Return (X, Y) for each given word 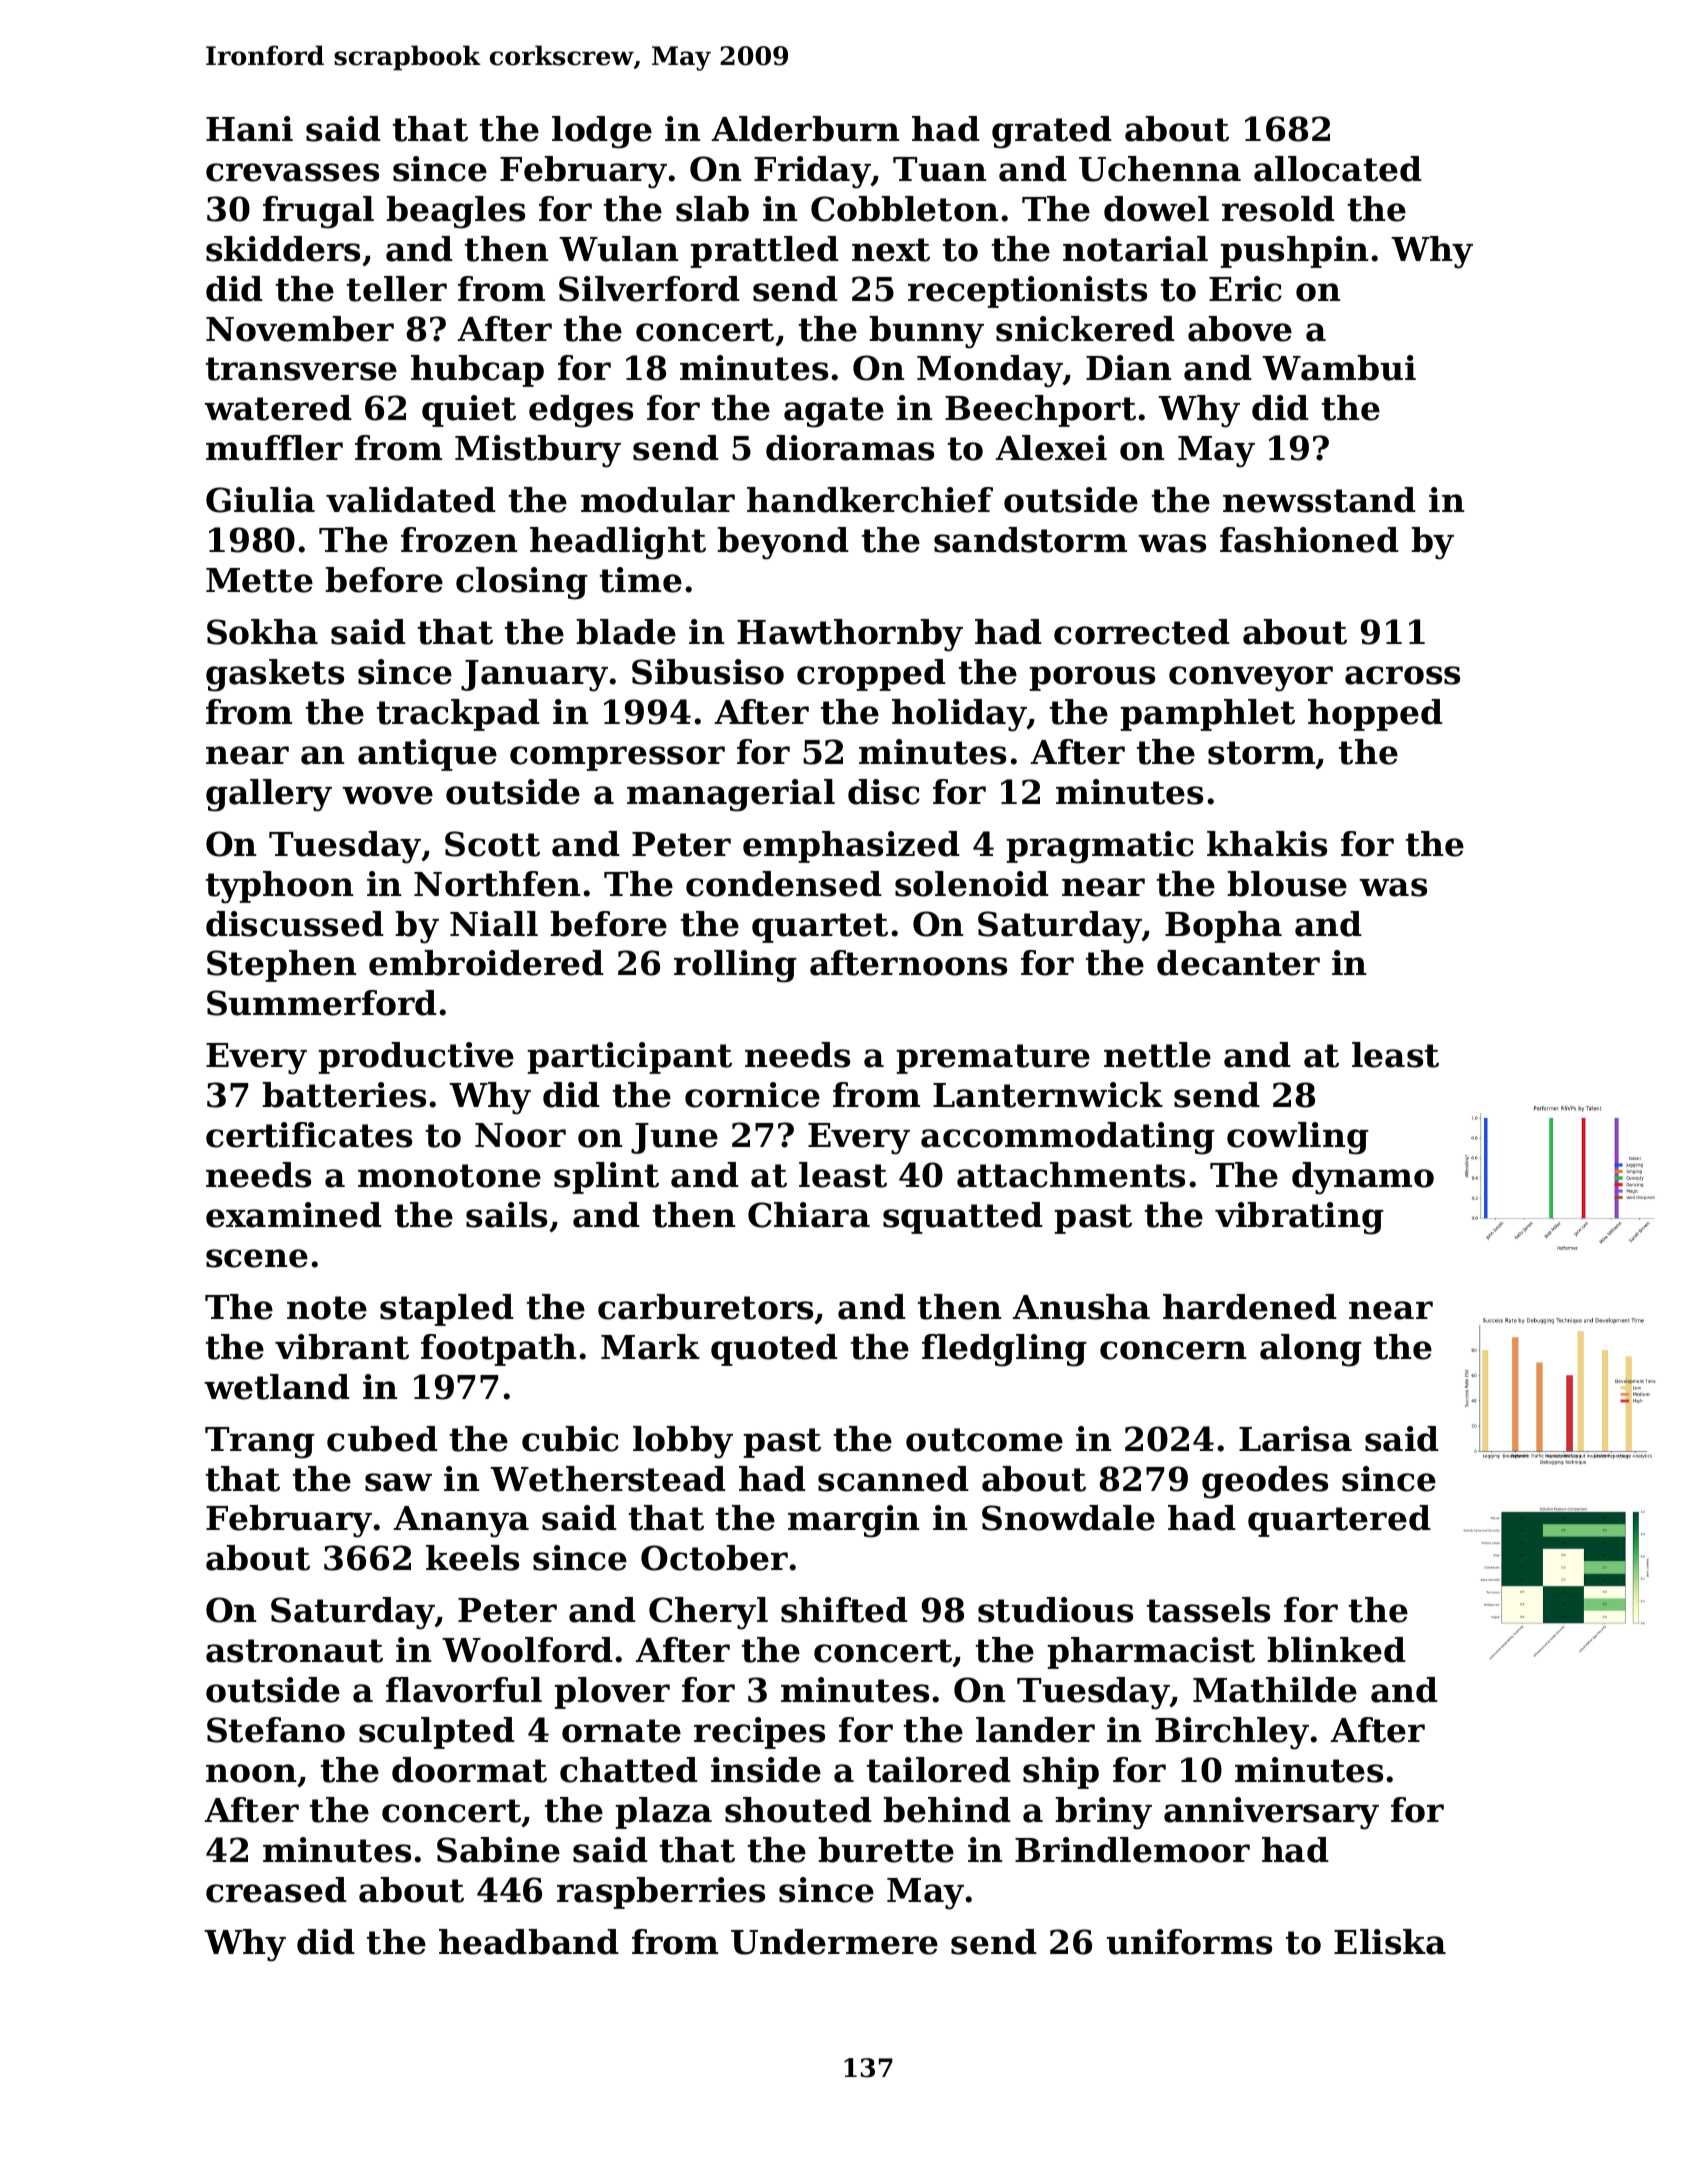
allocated (1338, 169)
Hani (249, 129)
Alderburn (805, 129)
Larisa (1295, 1439)
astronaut (294, 1651)
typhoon (279, 887)
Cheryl (708, 1613)
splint (606, 1178)
